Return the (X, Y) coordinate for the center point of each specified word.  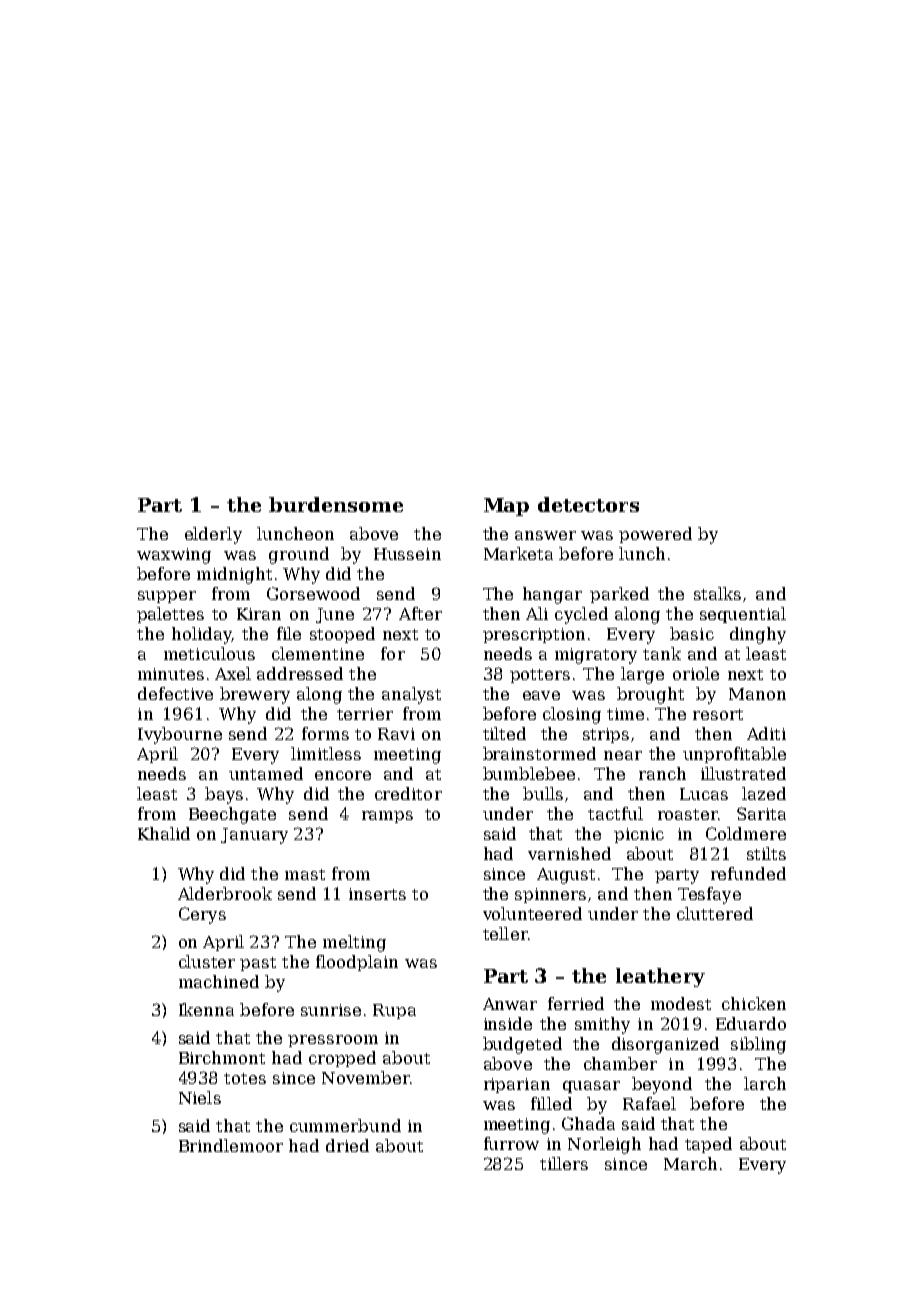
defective (175, 693)
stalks (717, 593)
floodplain (357, 963)
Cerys (202, 915)
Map (506, 507)
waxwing (174, 556)
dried (347, 1145)
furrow (511, 1143)
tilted (504, 733)
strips (606, 735)
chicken (754, 1003)
